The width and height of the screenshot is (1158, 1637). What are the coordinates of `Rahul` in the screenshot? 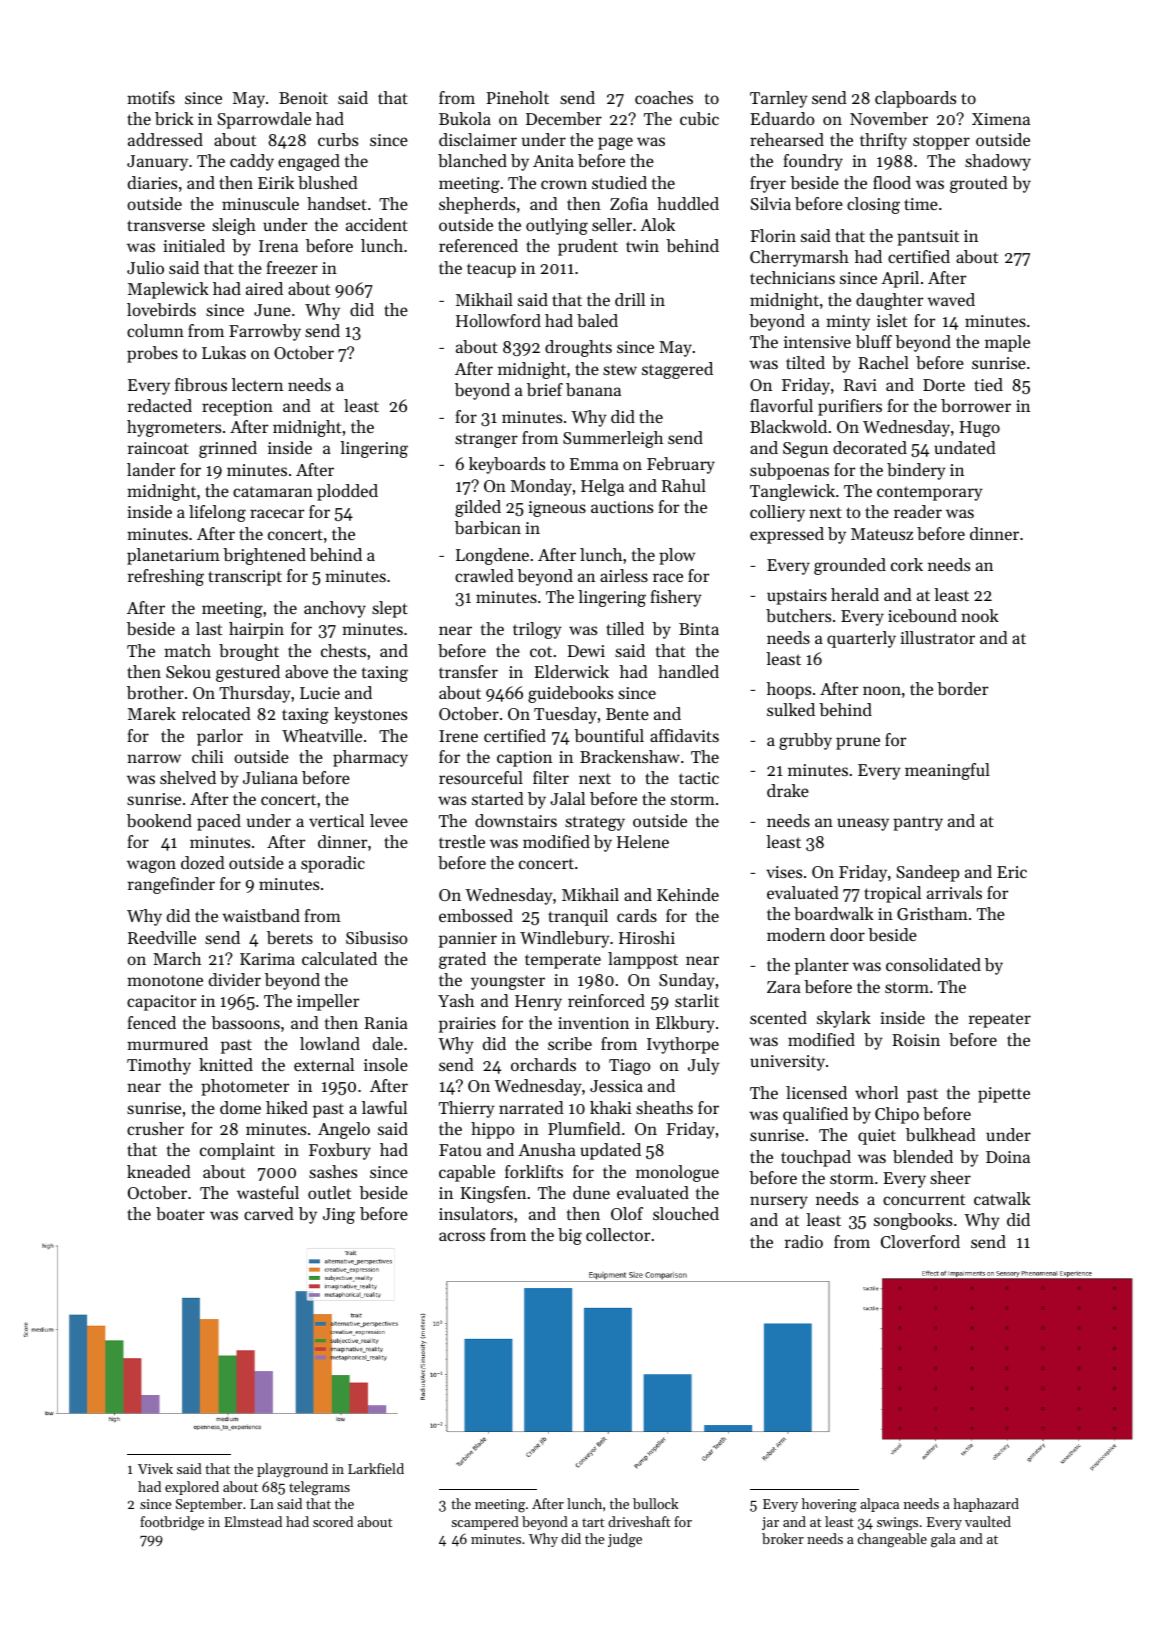 It's located at (684, 485).
